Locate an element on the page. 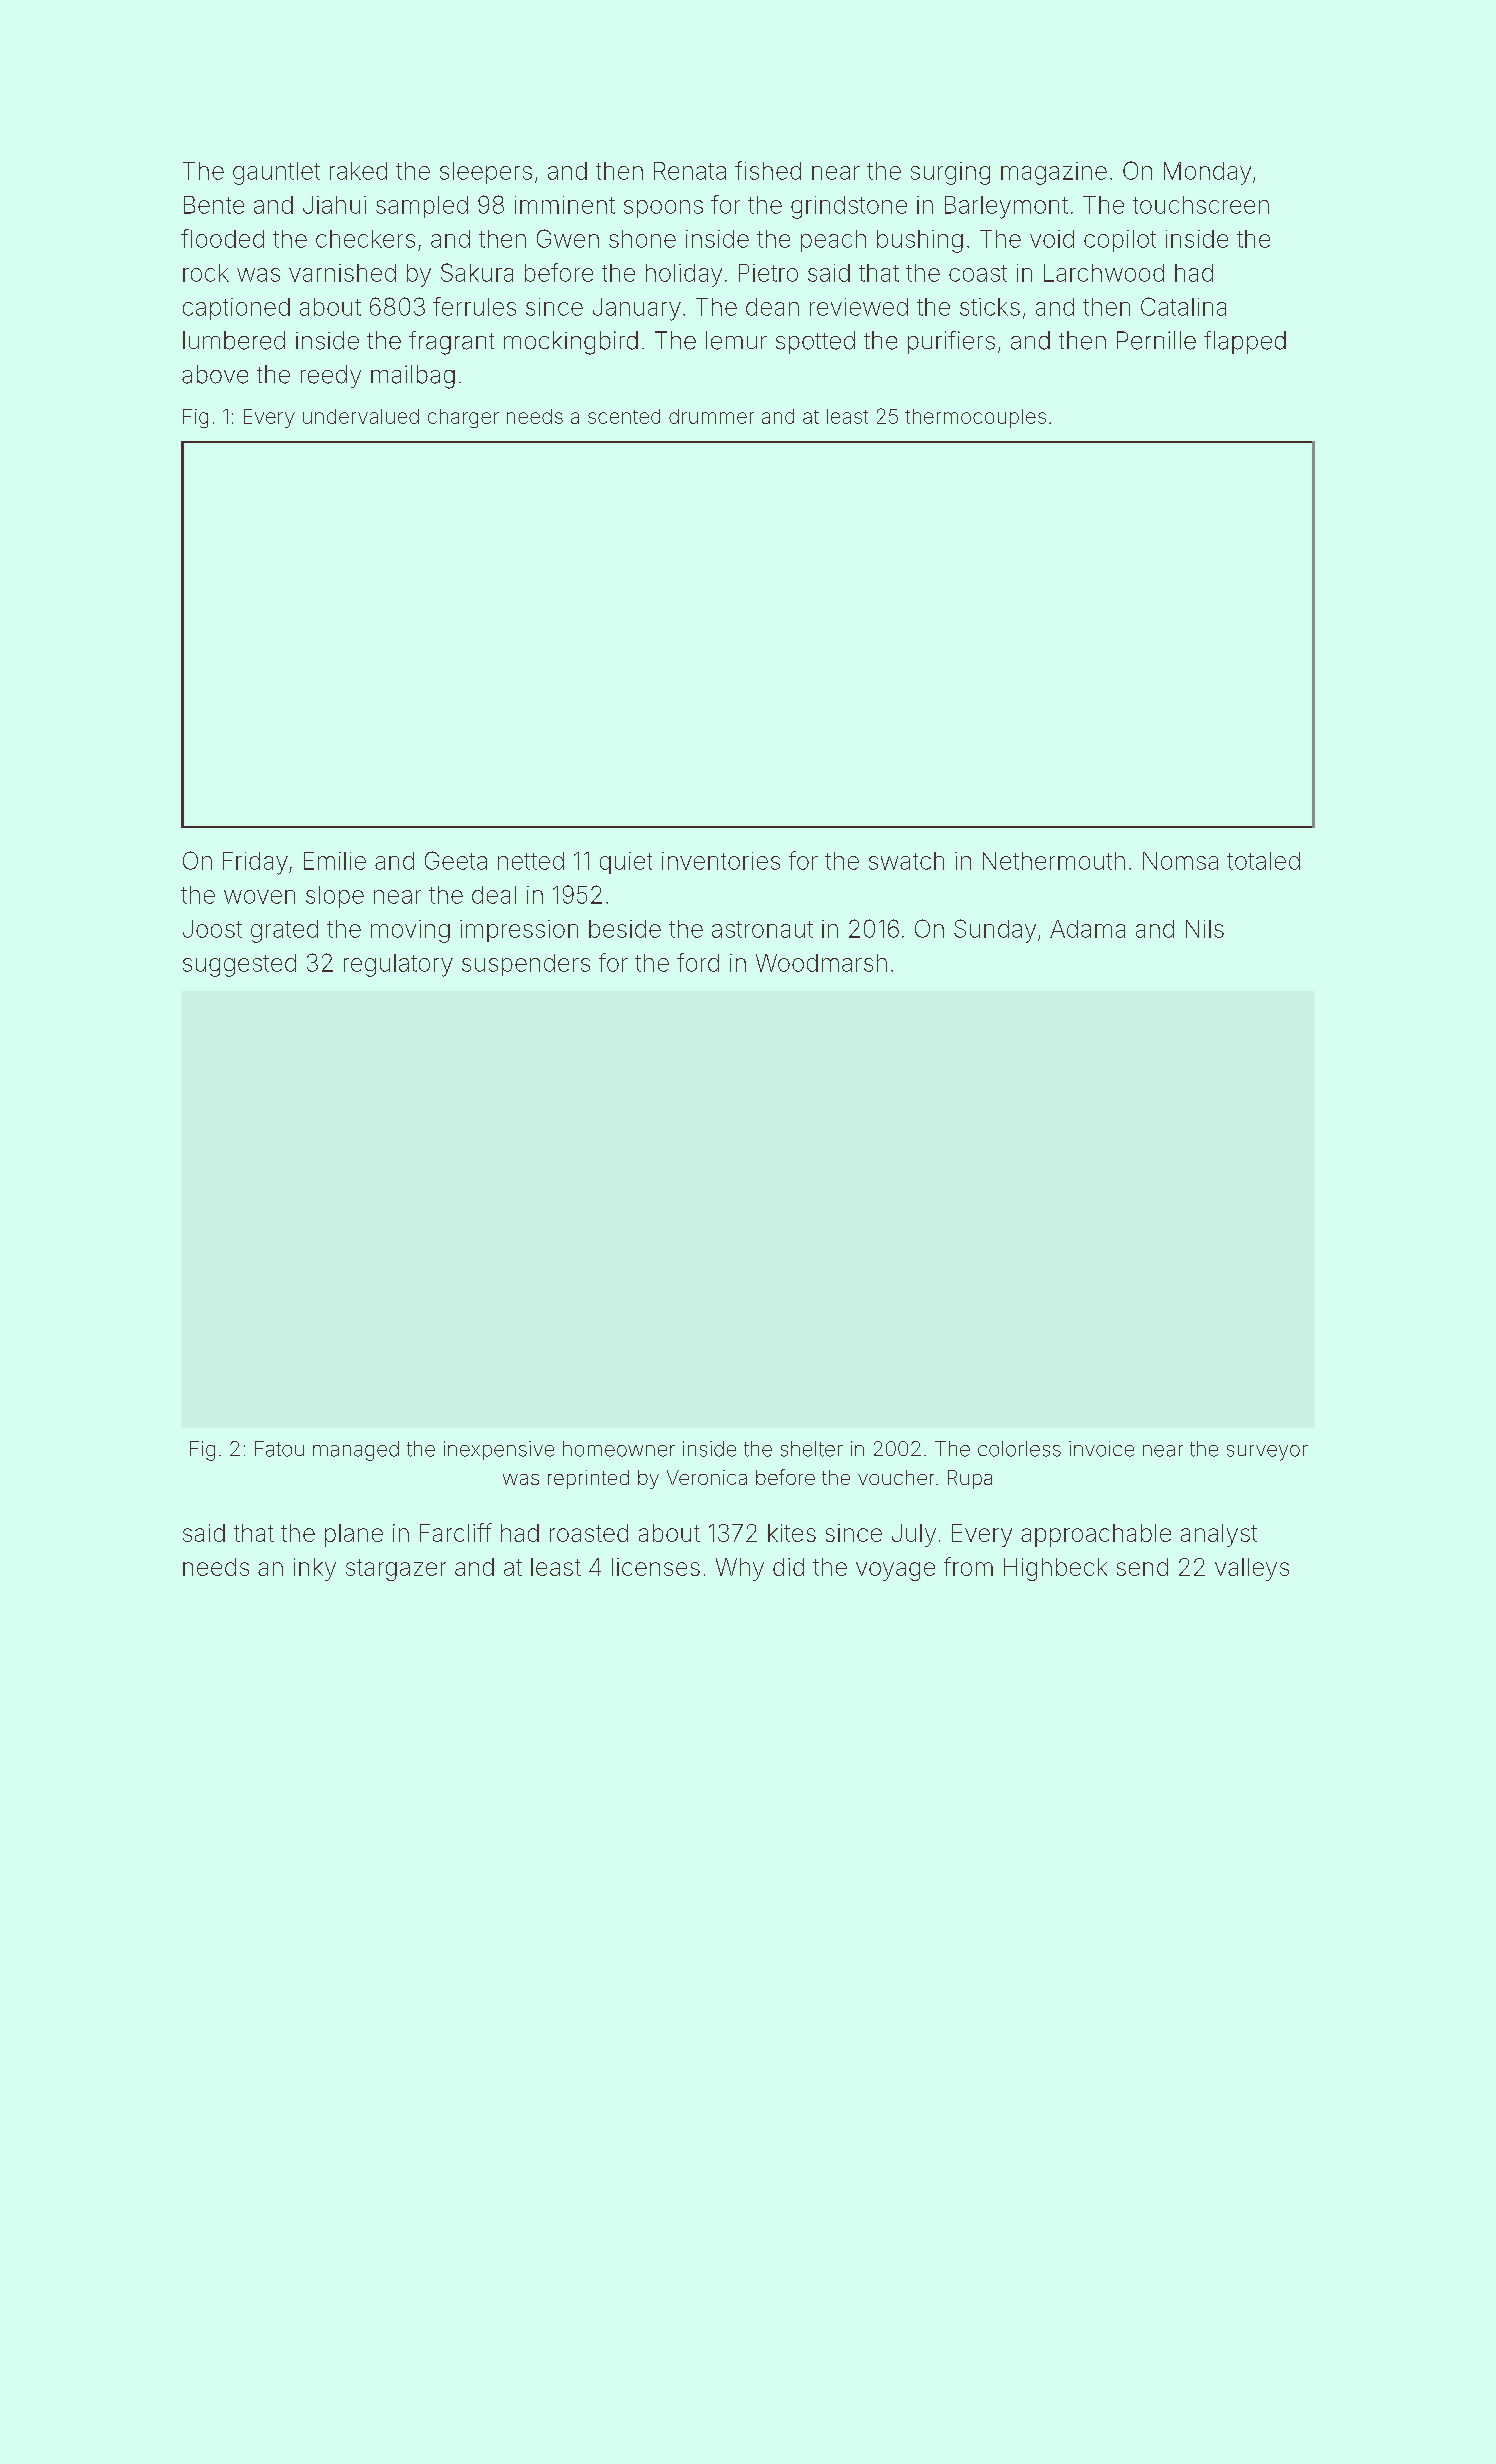 The width and height of the page is (1496, 2464). totaled is located at coordinates (1263, 861).
